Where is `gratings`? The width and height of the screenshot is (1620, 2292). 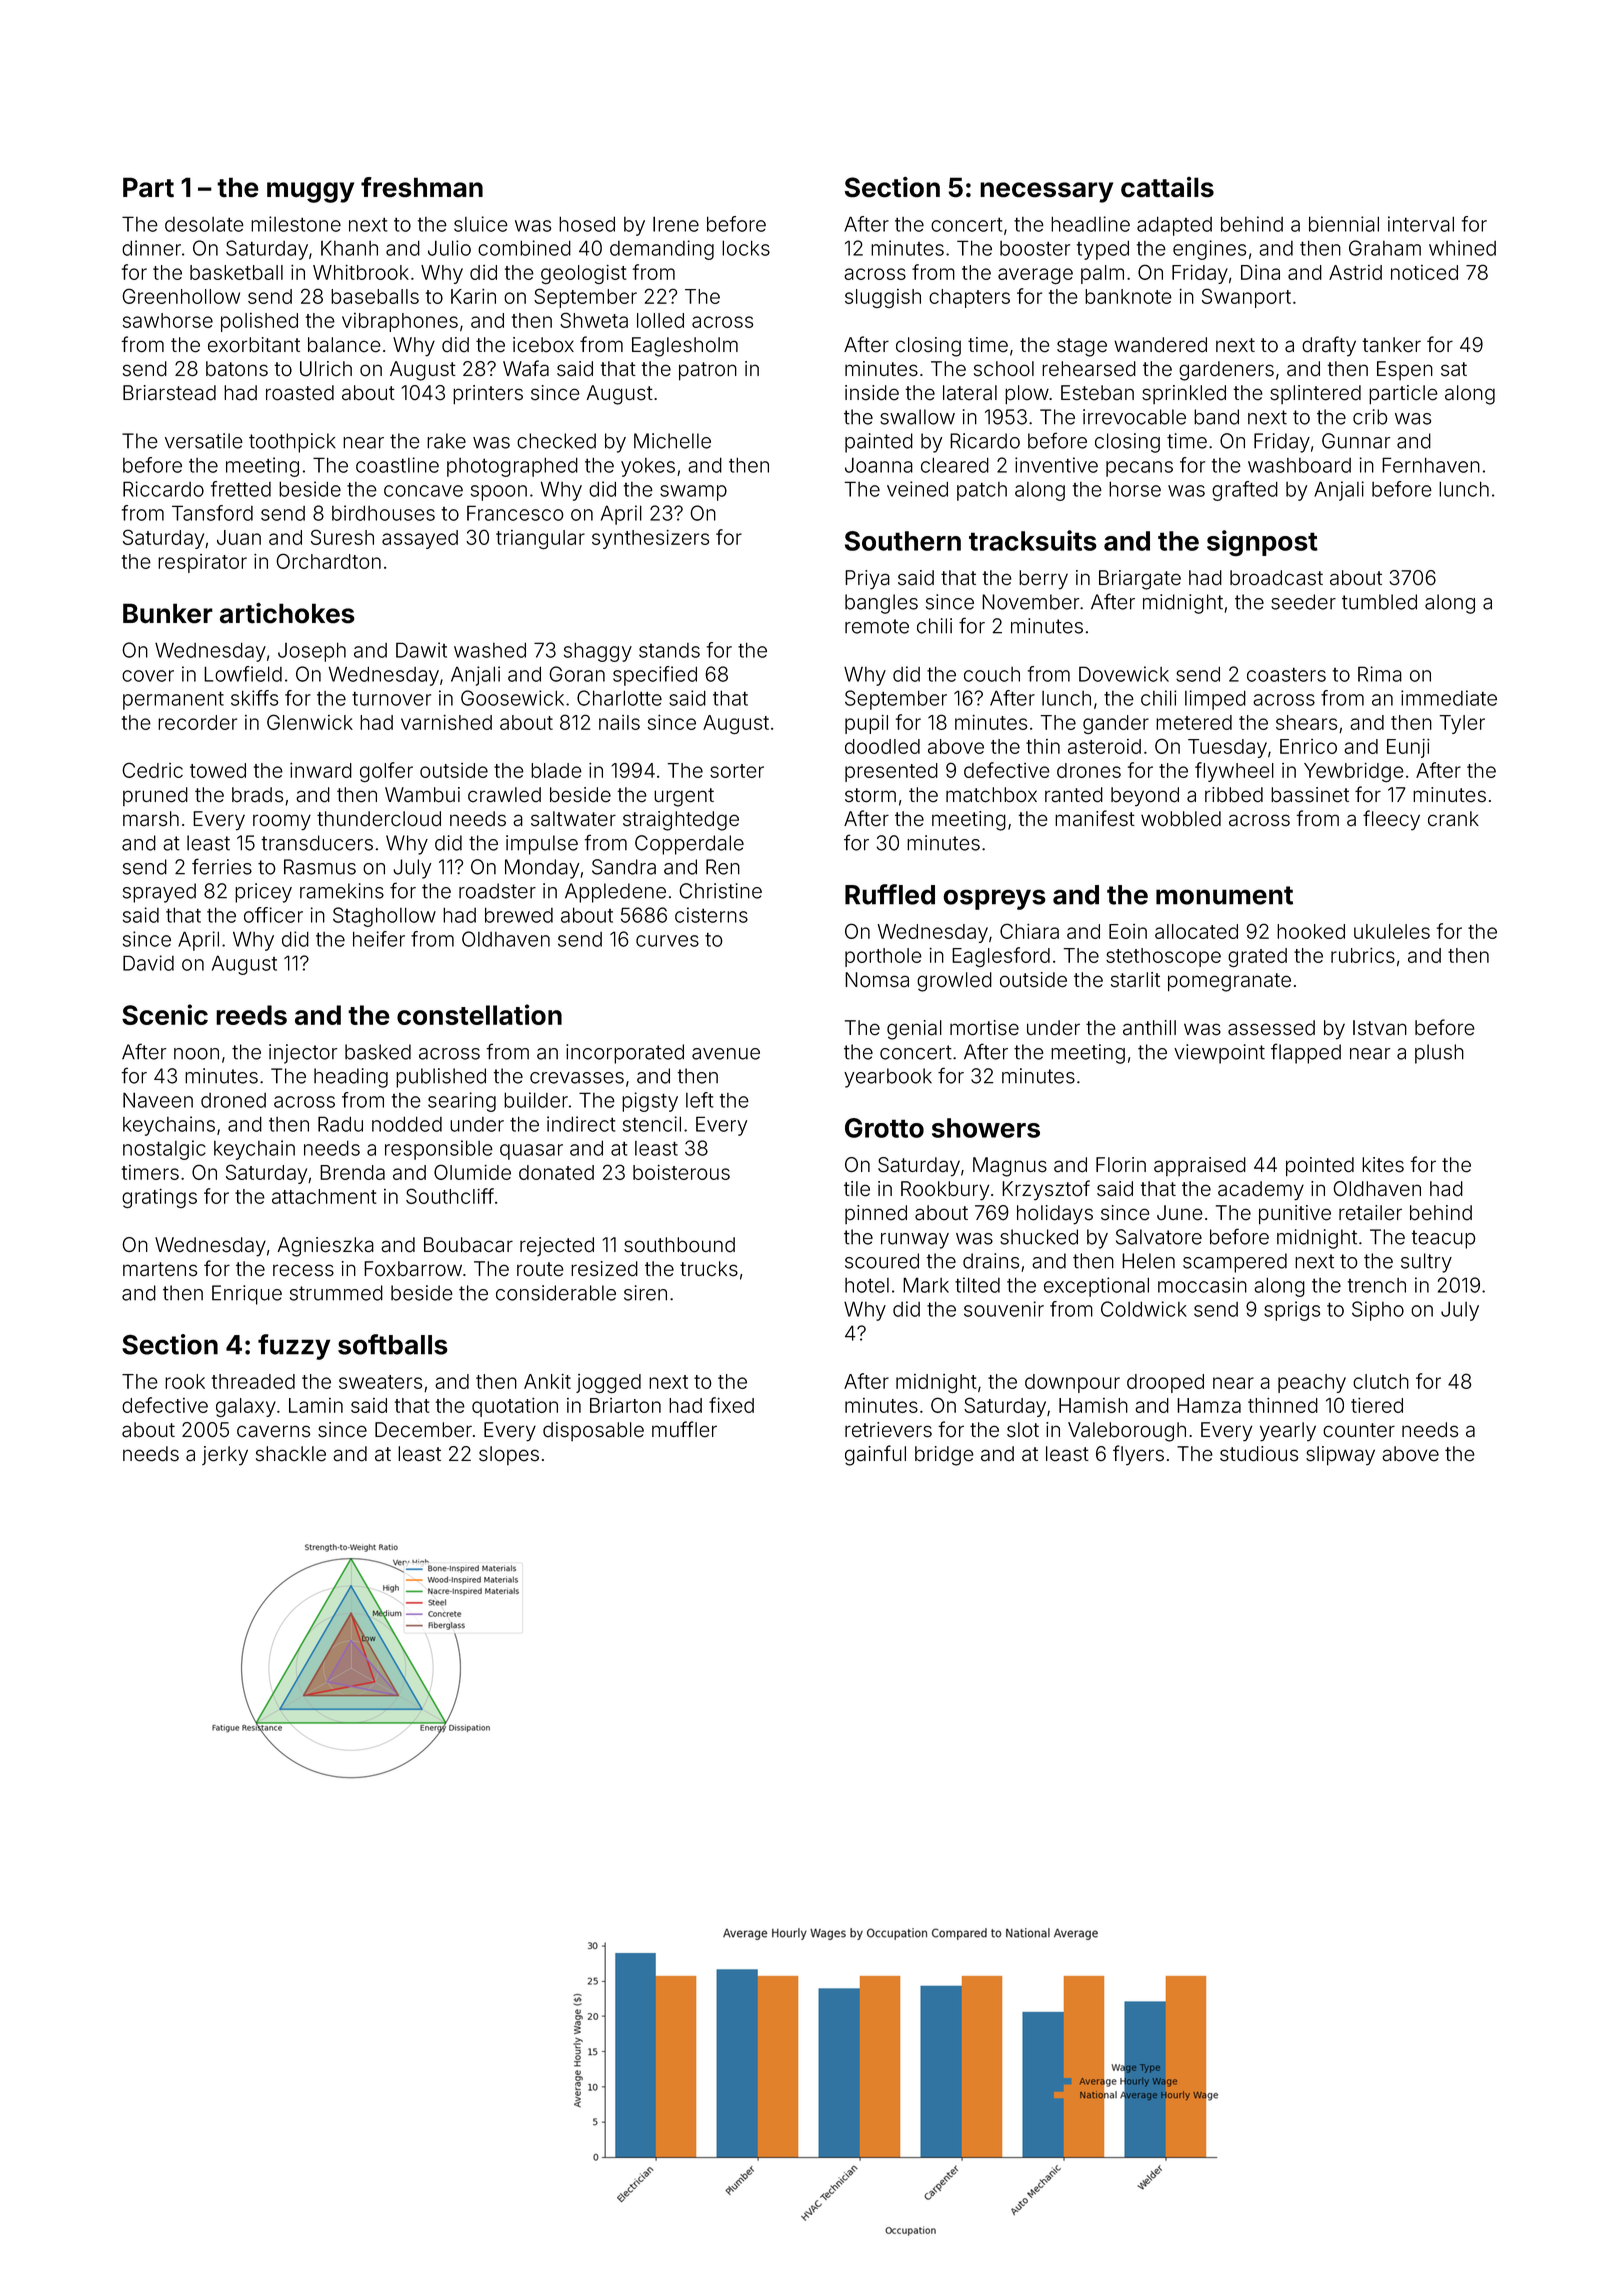
gratings is located at coordinates (159, 1199).
